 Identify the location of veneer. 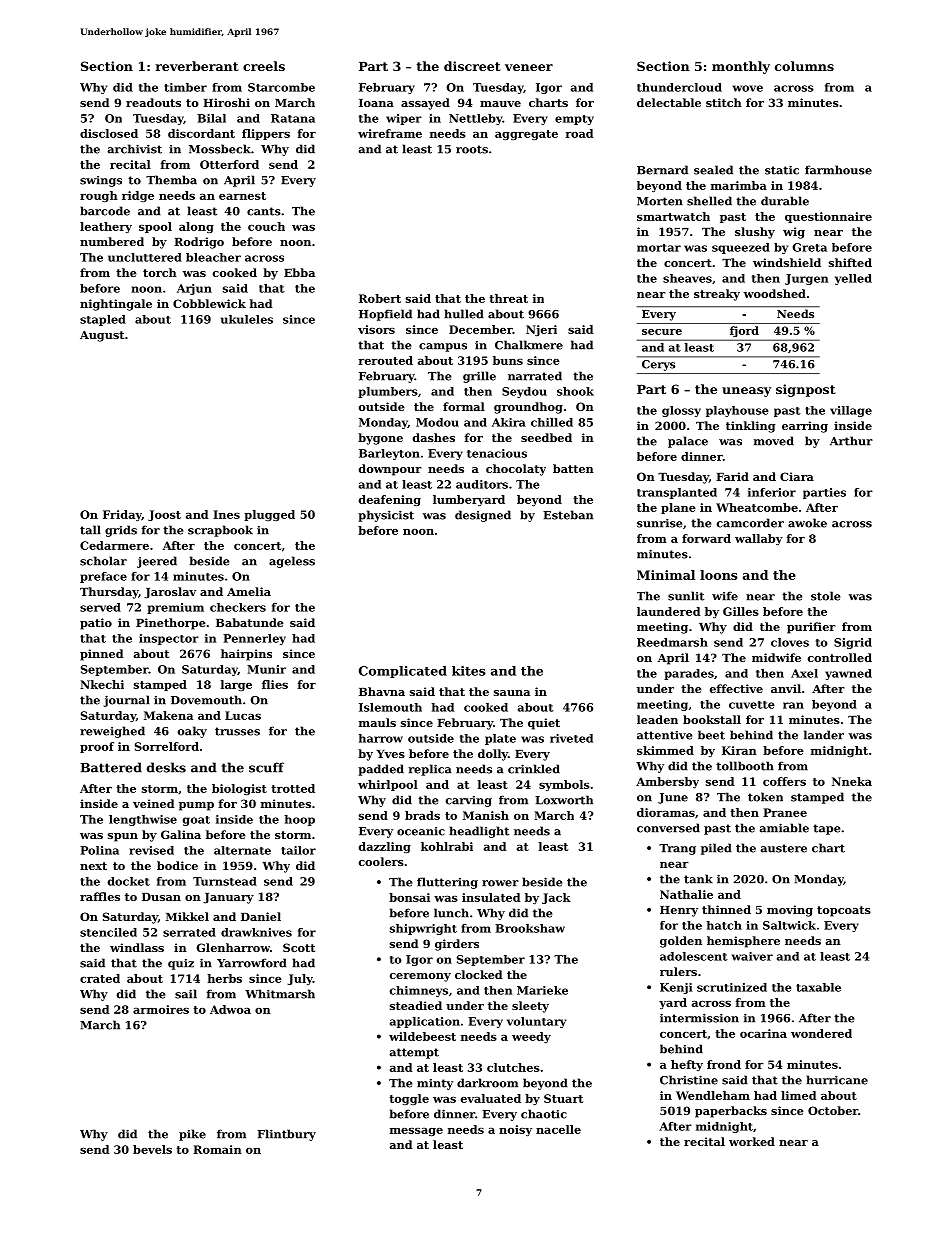
(529, 67).
